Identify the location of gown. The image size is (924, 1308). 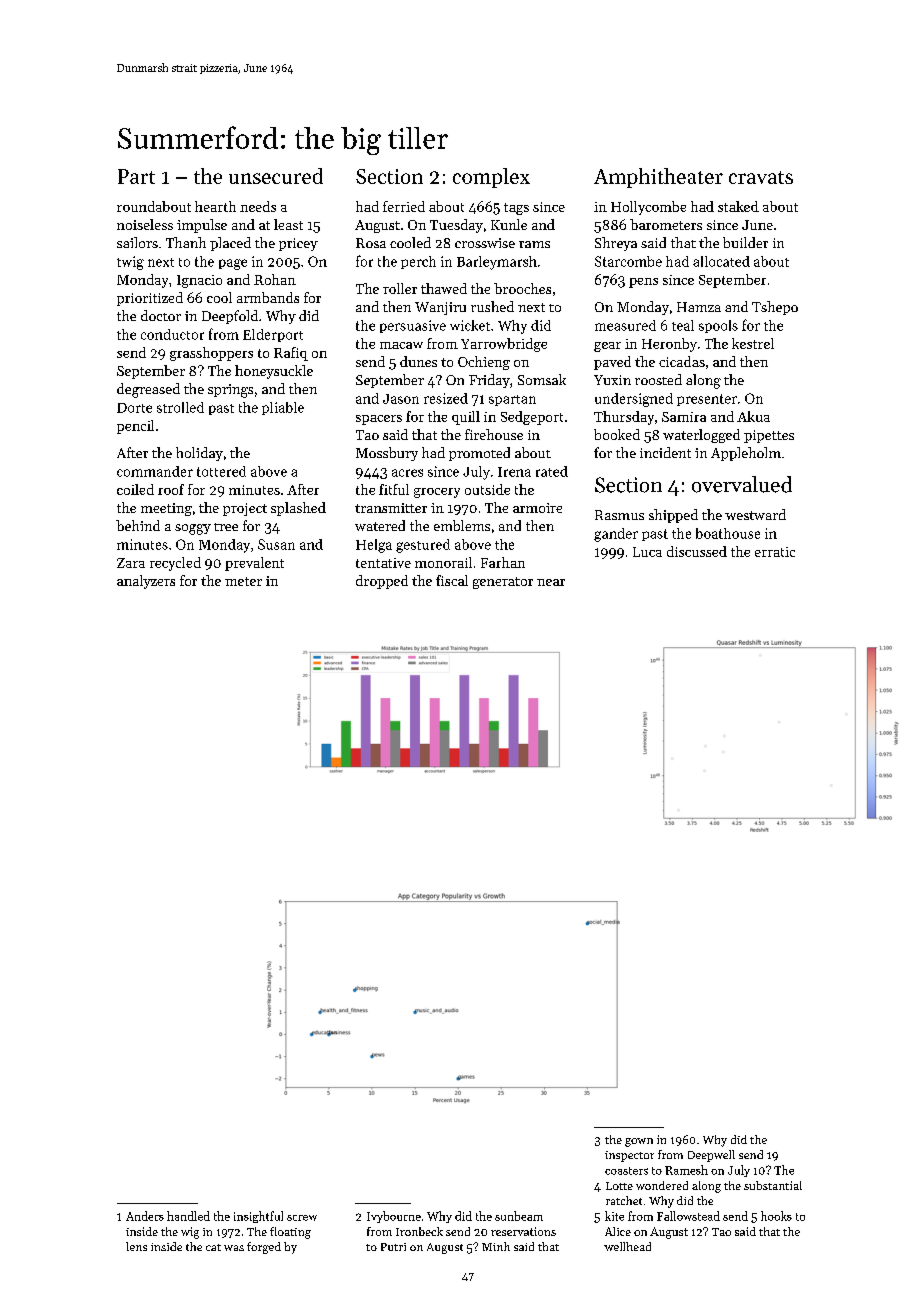
(639, 1142).
